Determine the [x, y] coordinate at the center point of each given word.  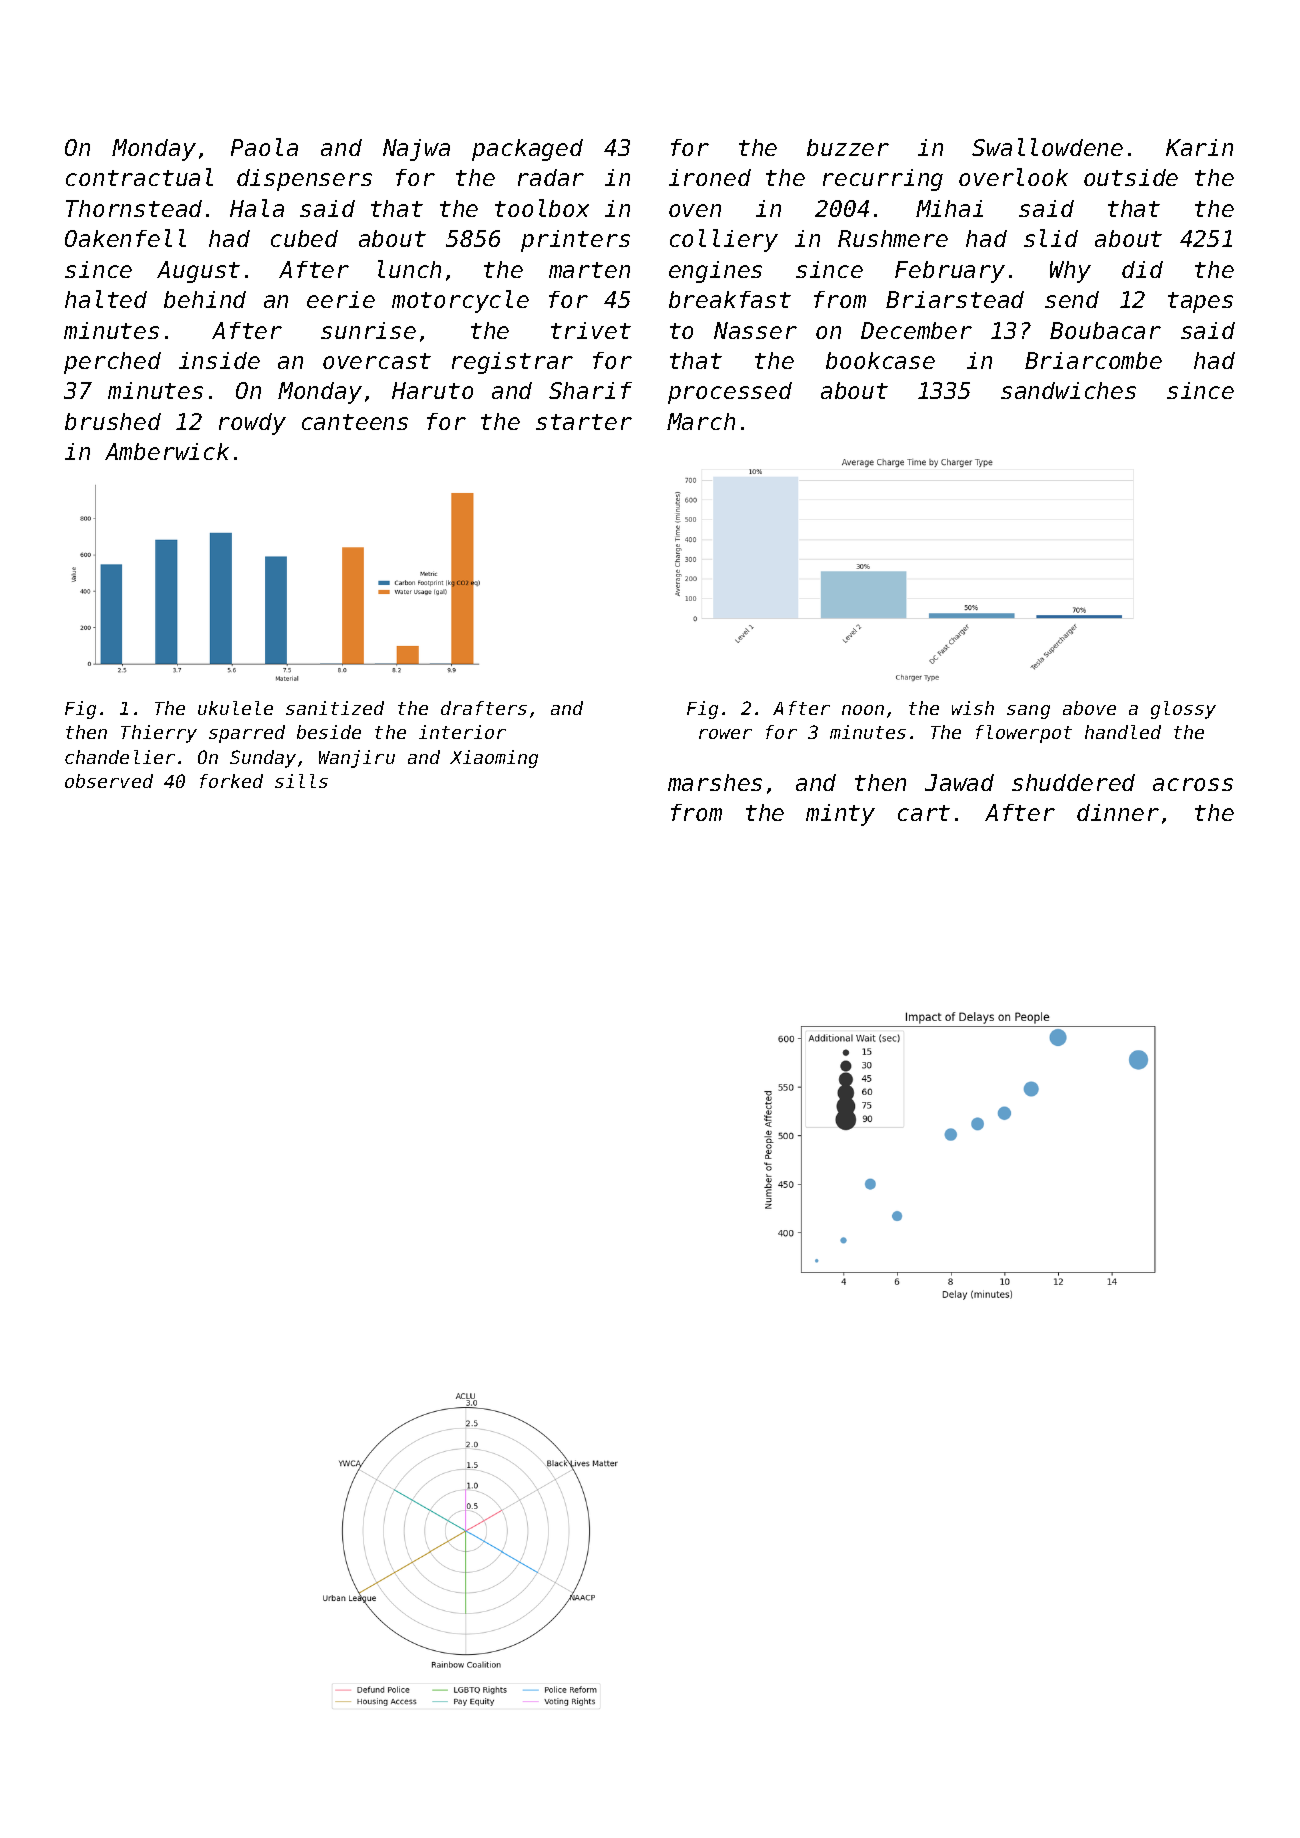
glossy [1183, 710]
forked [231, 781]
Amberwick [167, 451]
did [1142, 269]
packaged [527, 150]
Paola [264, 147]
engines [715, 272]
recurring [883, 180]
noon [863, 710]
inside [219, 360]
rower [725, 734]
